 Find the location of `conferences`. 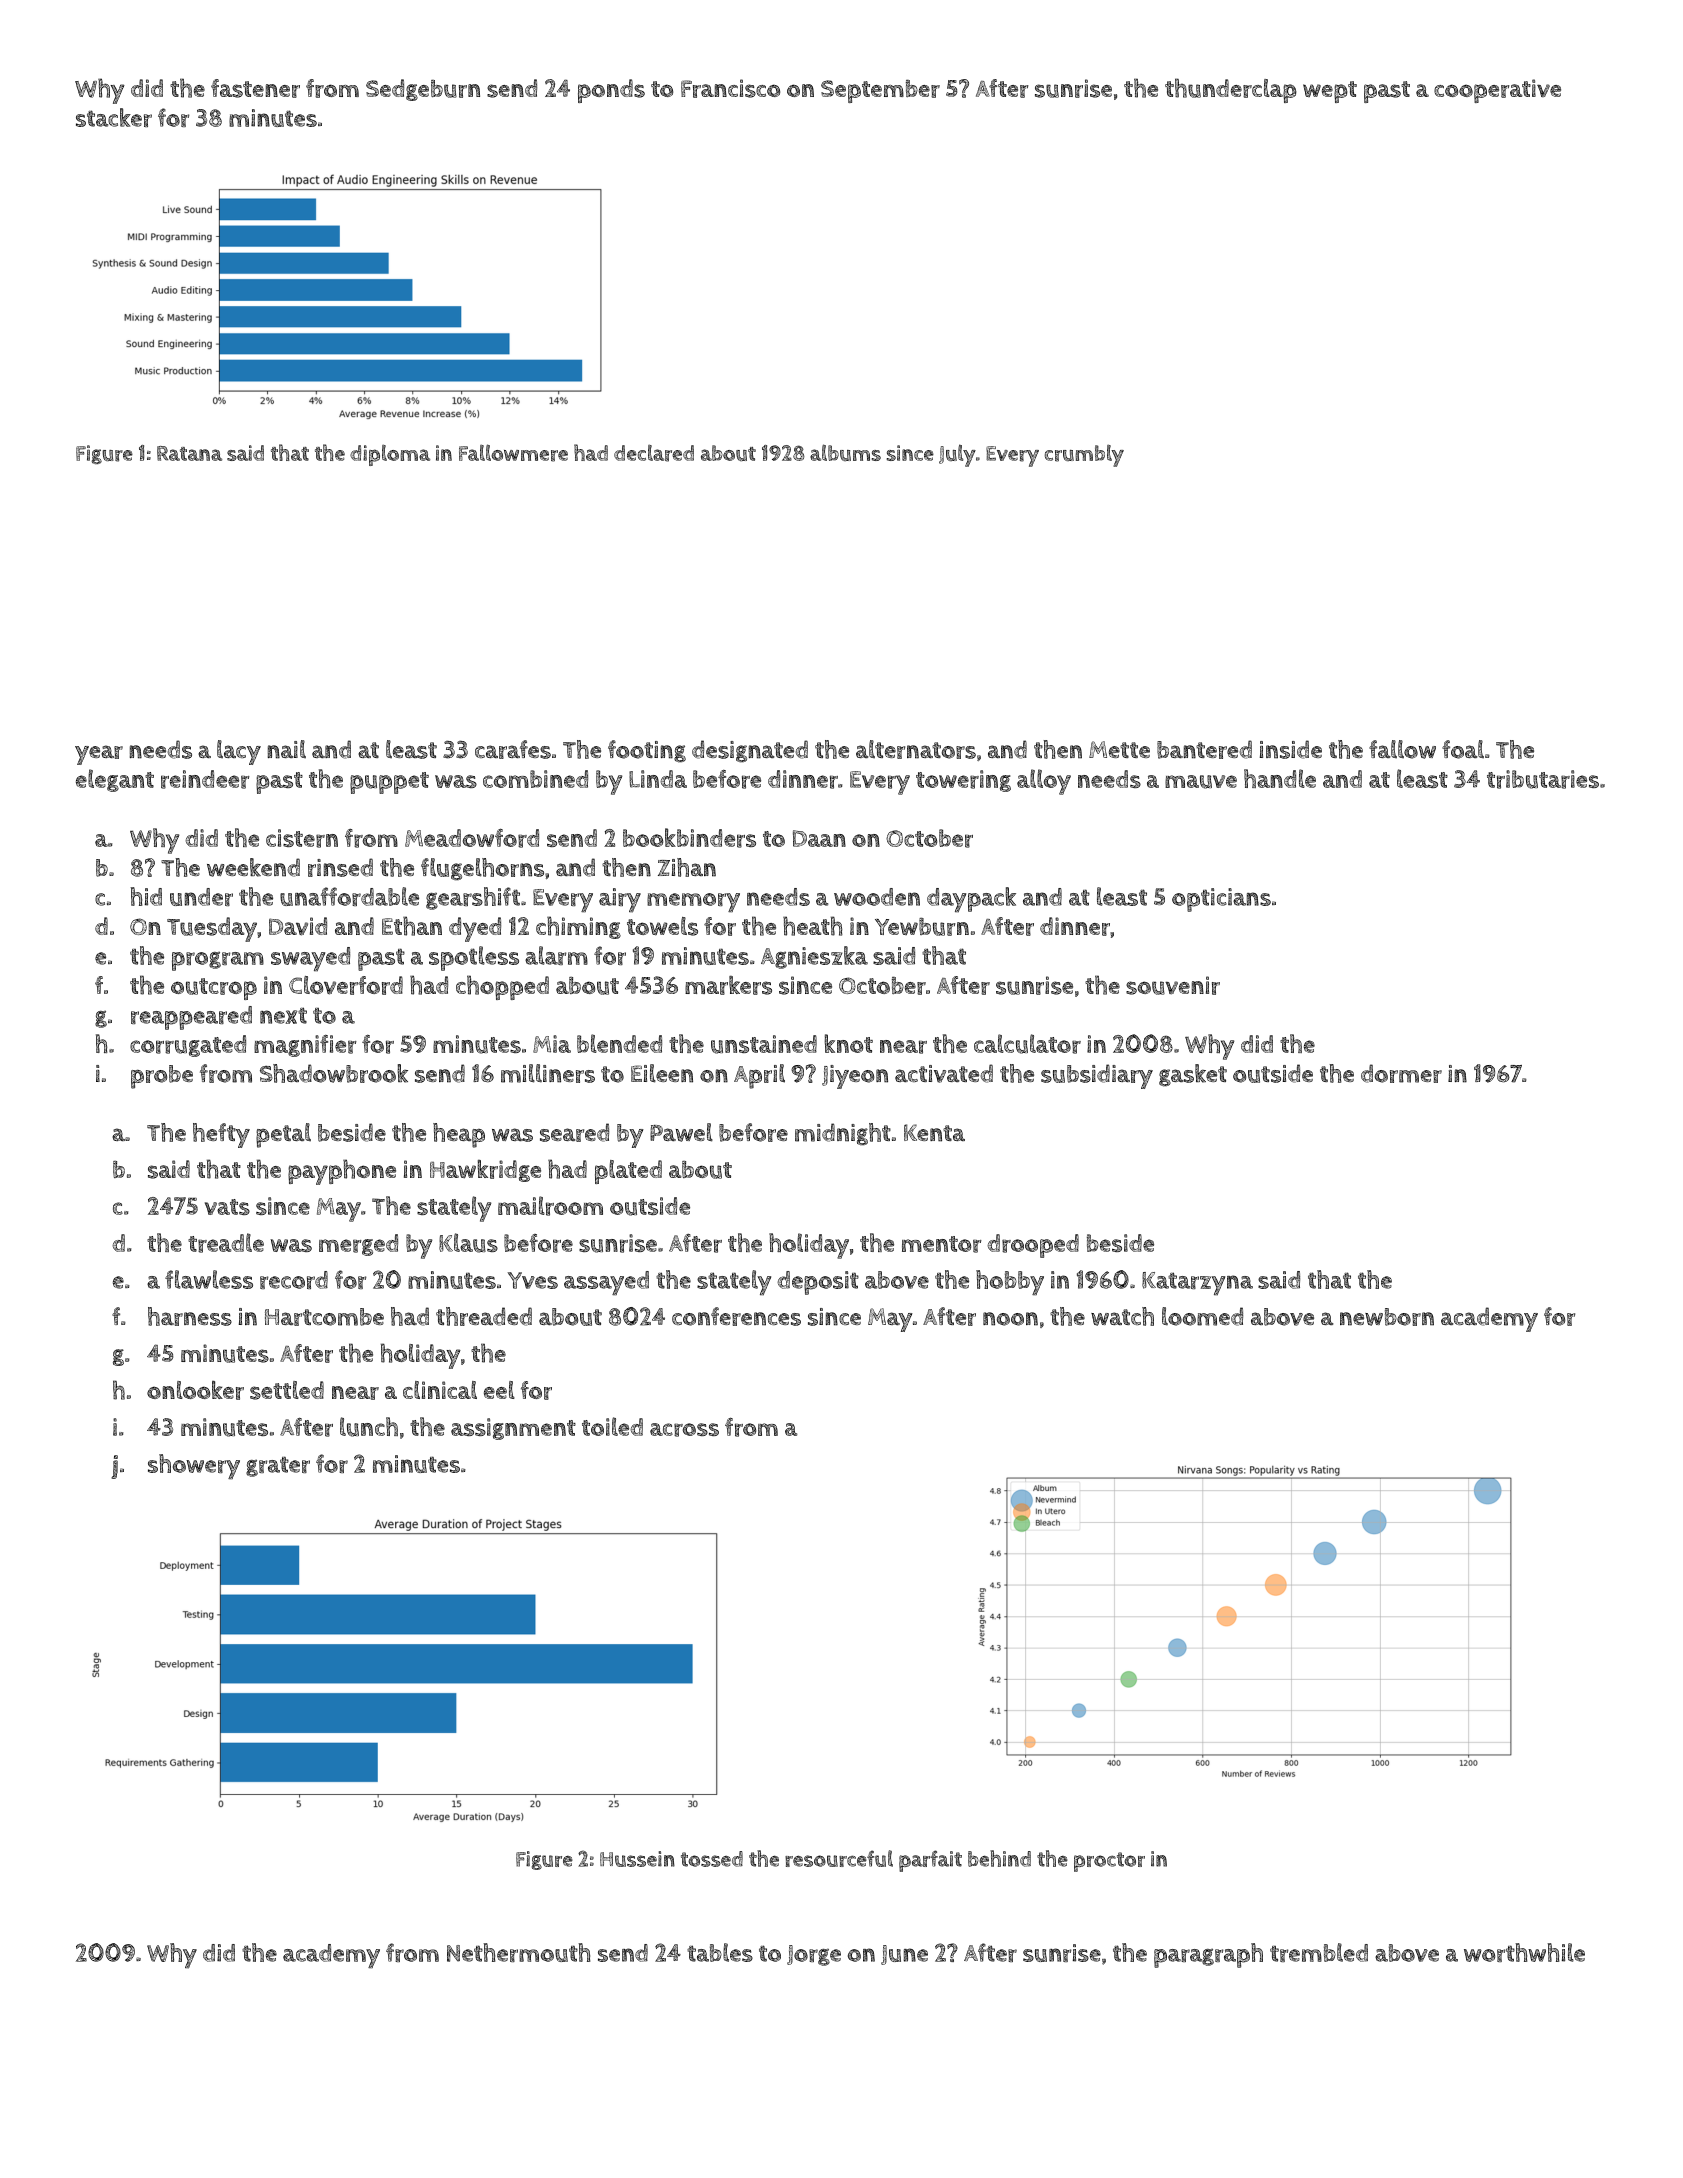

conferences is located at coordinates (736, 1316).
